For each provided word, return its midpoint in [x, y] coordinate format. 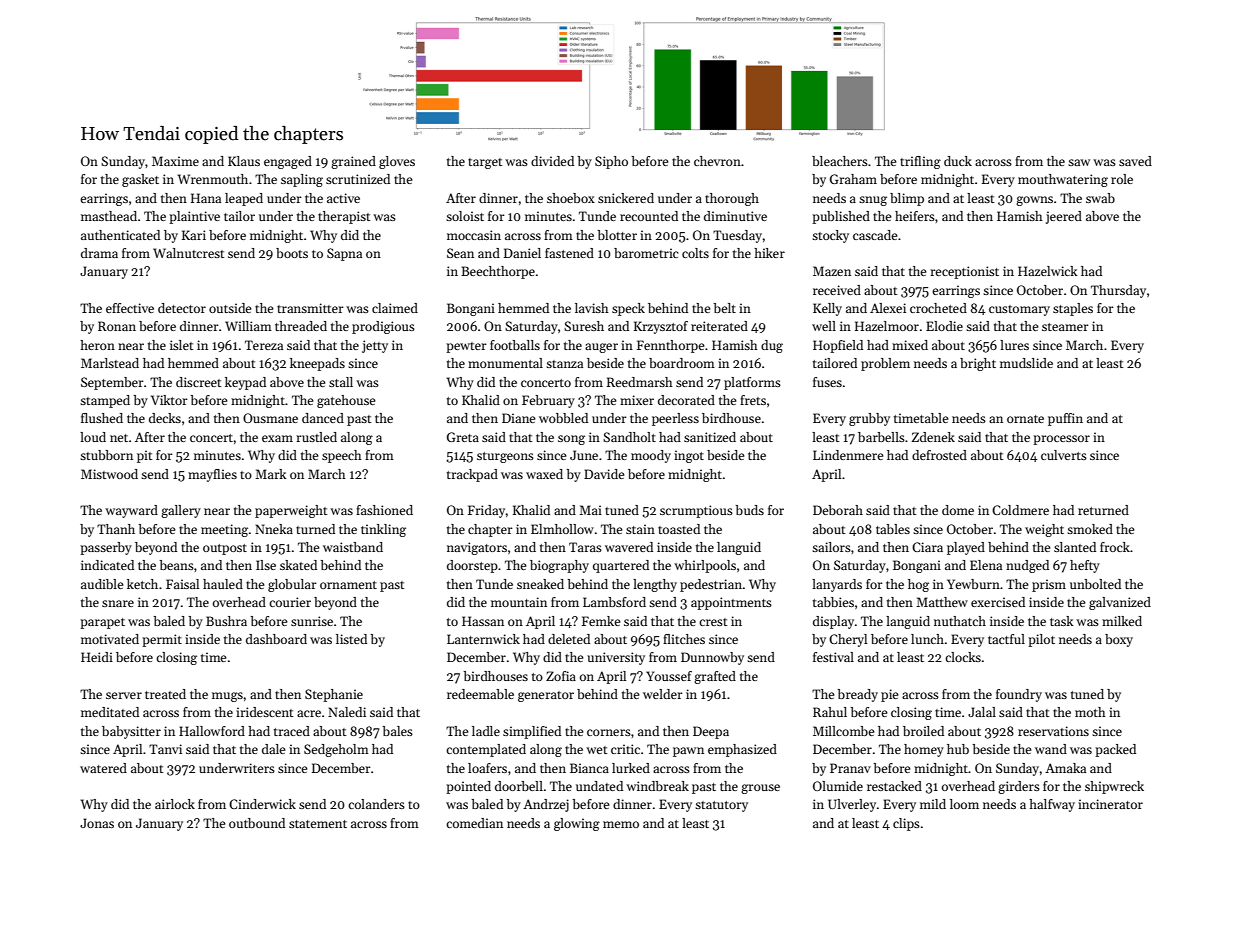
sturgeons [505, 457]
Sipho [611, 162]
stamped [105, 401]
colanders [376, 804]
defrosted [939, 455]
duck [958, 161]
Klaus [244, 161]
